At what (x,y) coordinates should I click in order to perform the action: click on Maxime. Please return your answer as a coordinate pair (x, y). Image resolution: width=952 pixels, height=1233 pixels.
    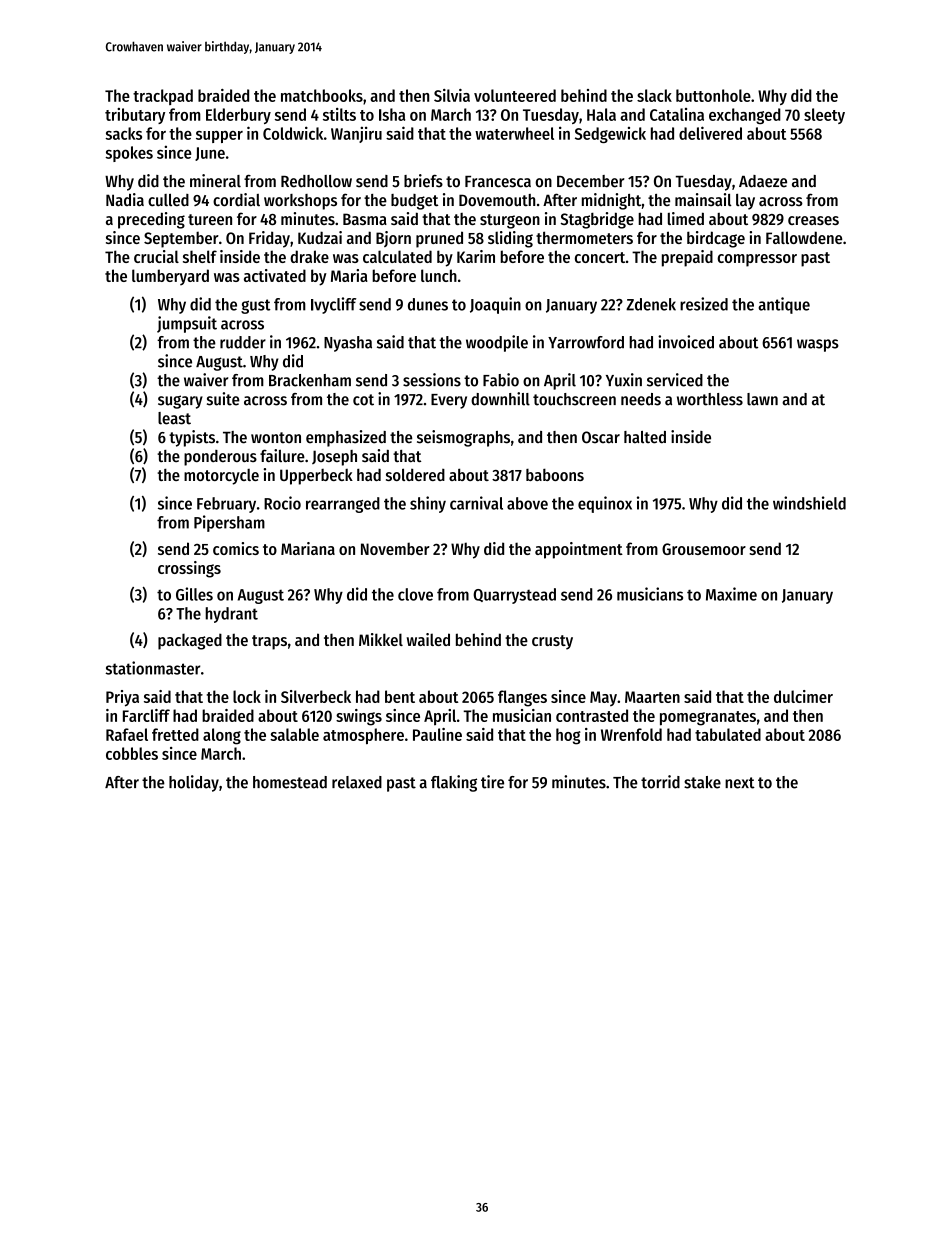
    Looking at the image, I should click on (731, 594).
